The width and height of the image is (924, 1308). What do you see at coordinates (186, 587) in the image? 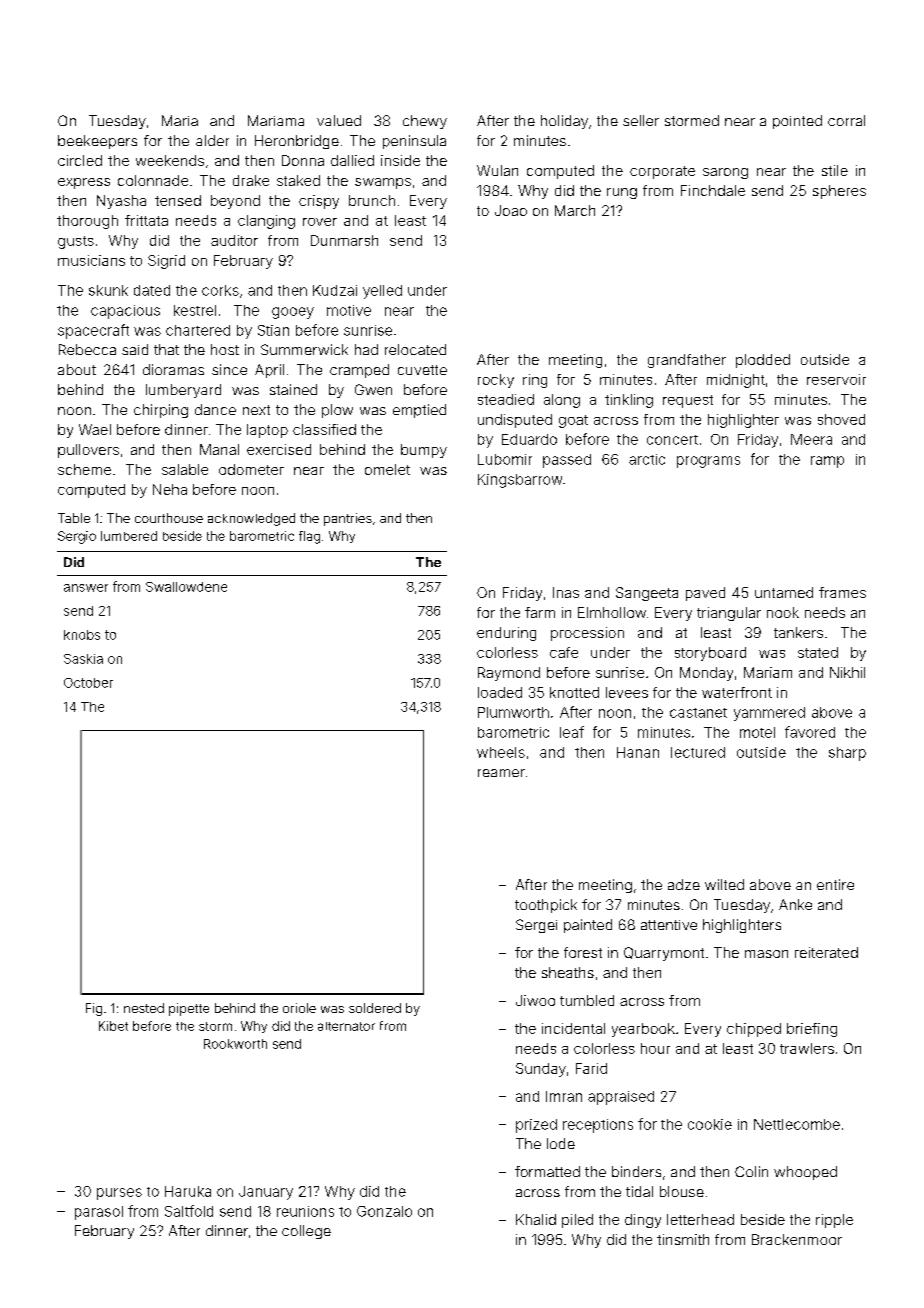
I see `Swallowdene` at bounding box center [186, 587].
